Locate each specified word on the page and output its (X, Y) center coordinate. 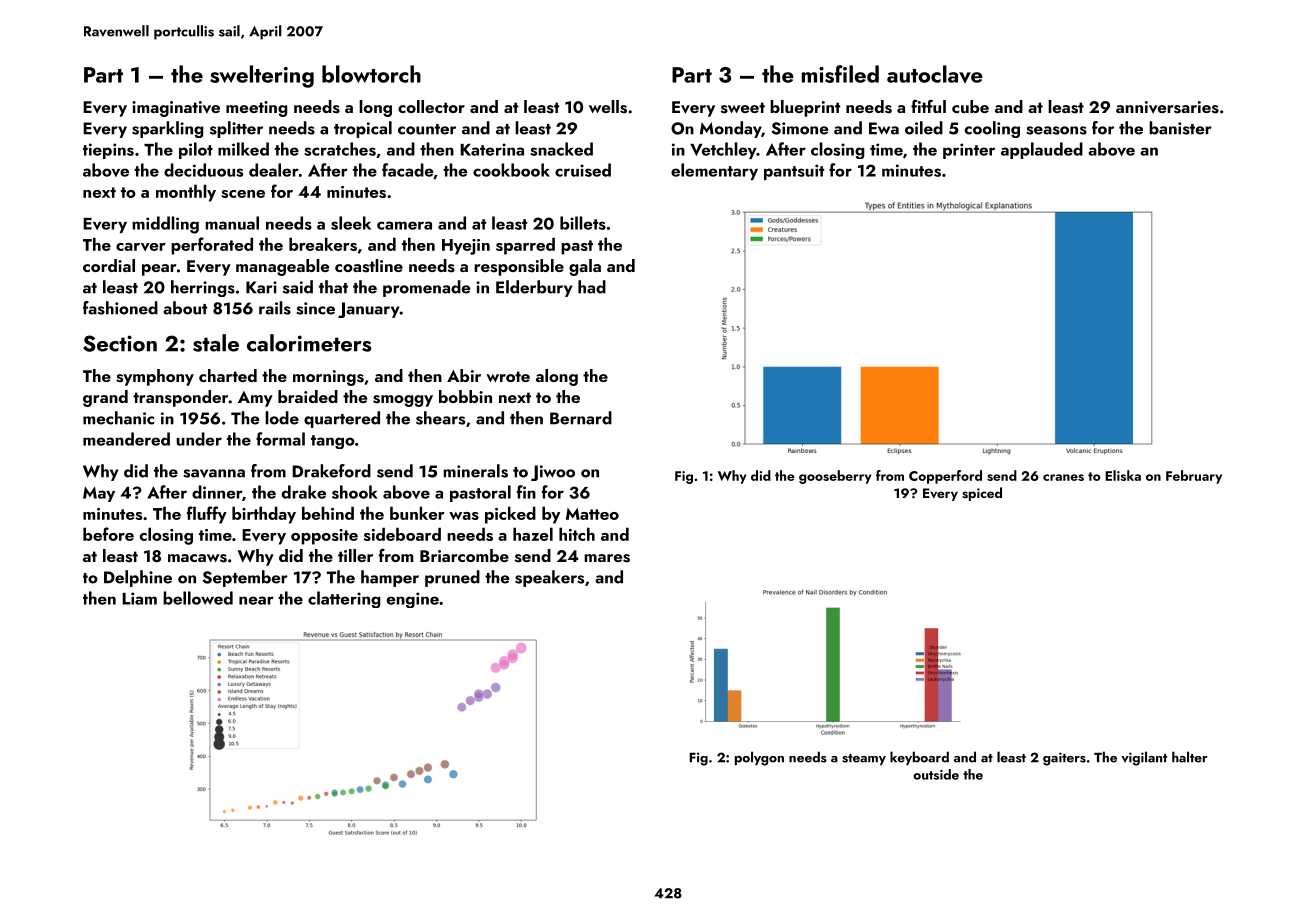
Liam (139, 598)
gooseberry (835, 477)
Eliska (1123, 475)
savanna (214, 473)
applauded (1042, 150)
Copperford (945, 477)
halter (1190, 757)
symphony (155, 377)
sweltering (262, 76)
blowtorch (371, 74)
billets (583, 223)
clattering (344, 599)
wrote (508, 376)
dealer (274, 170)
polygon (759, 758)
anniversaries (1167, 107)
